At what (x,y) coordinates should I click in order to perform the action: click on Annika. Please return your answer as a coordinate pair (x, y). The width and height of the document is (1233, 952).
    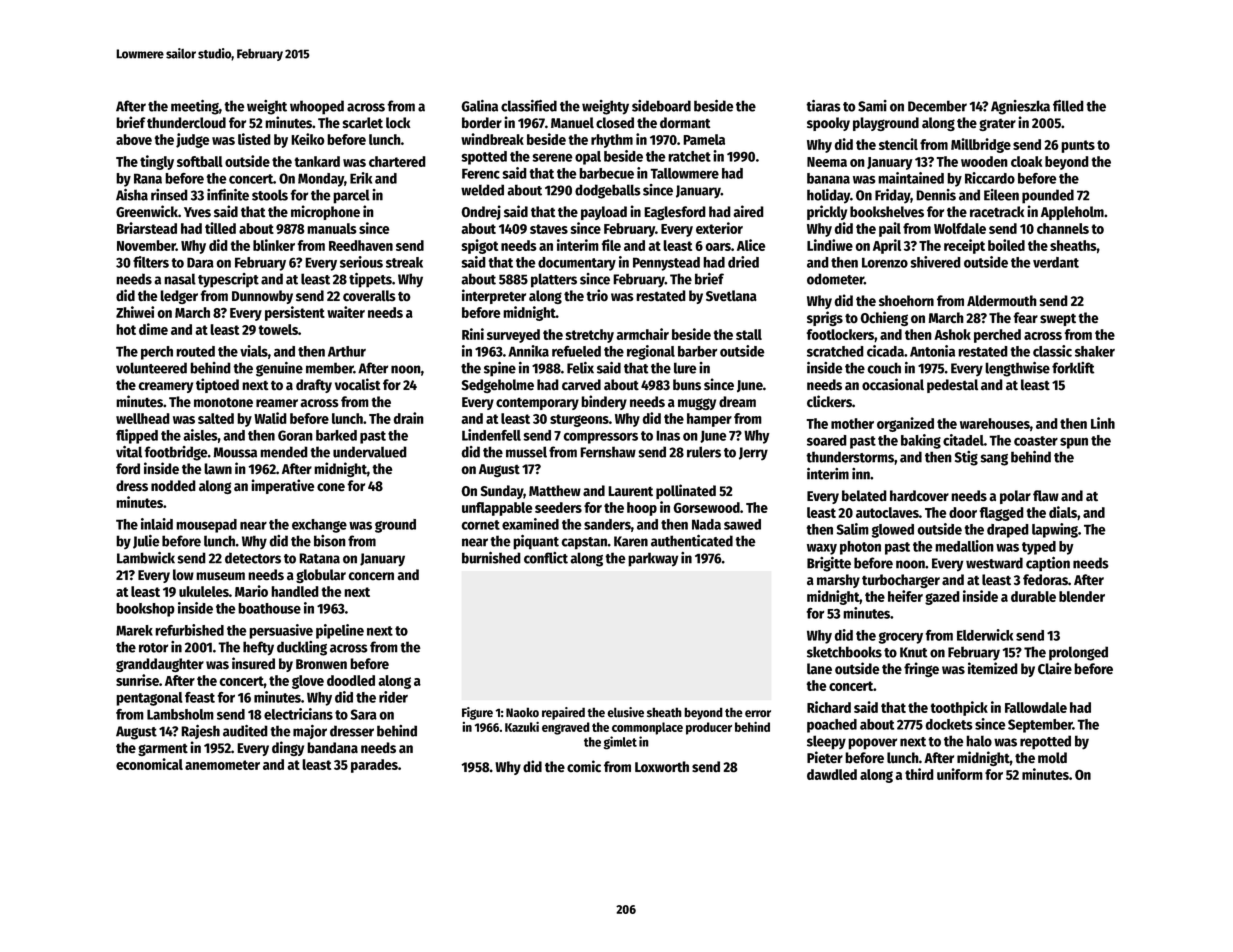
    Looking at the image, I should click on (528, 351).
